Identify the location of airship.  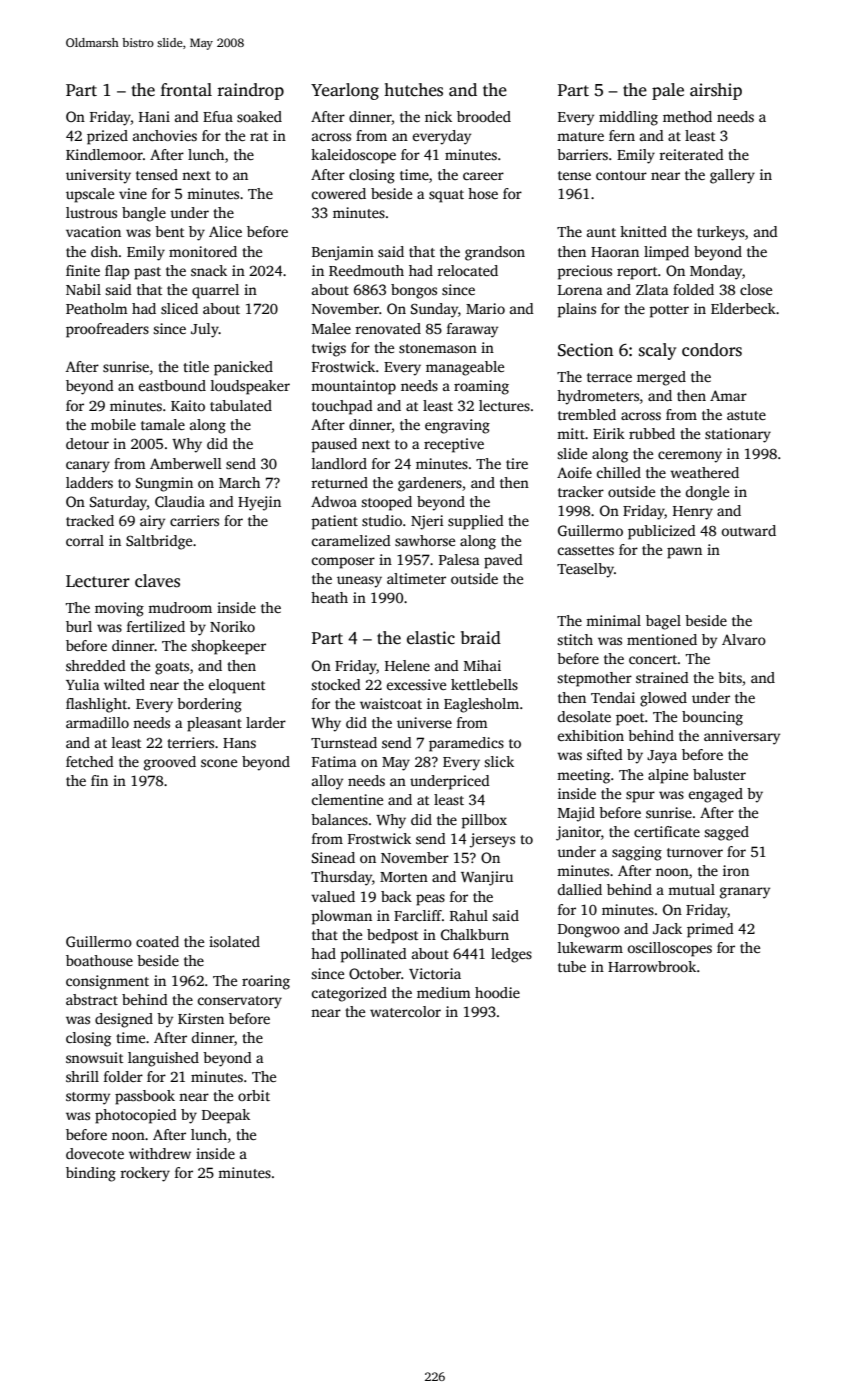
(716, 91).
